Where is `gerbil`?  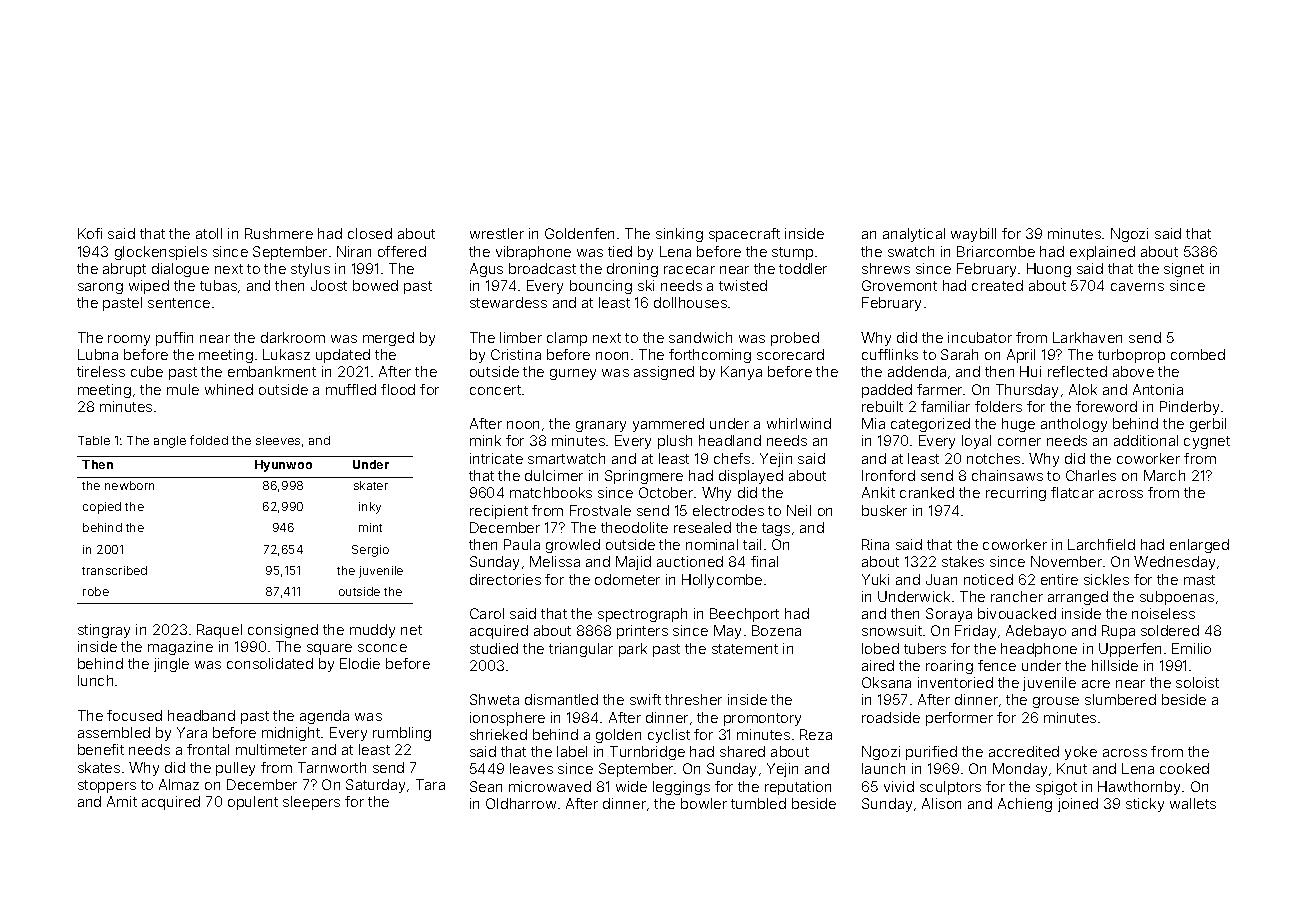
gerbil is located at coordinates (1208, 425).
